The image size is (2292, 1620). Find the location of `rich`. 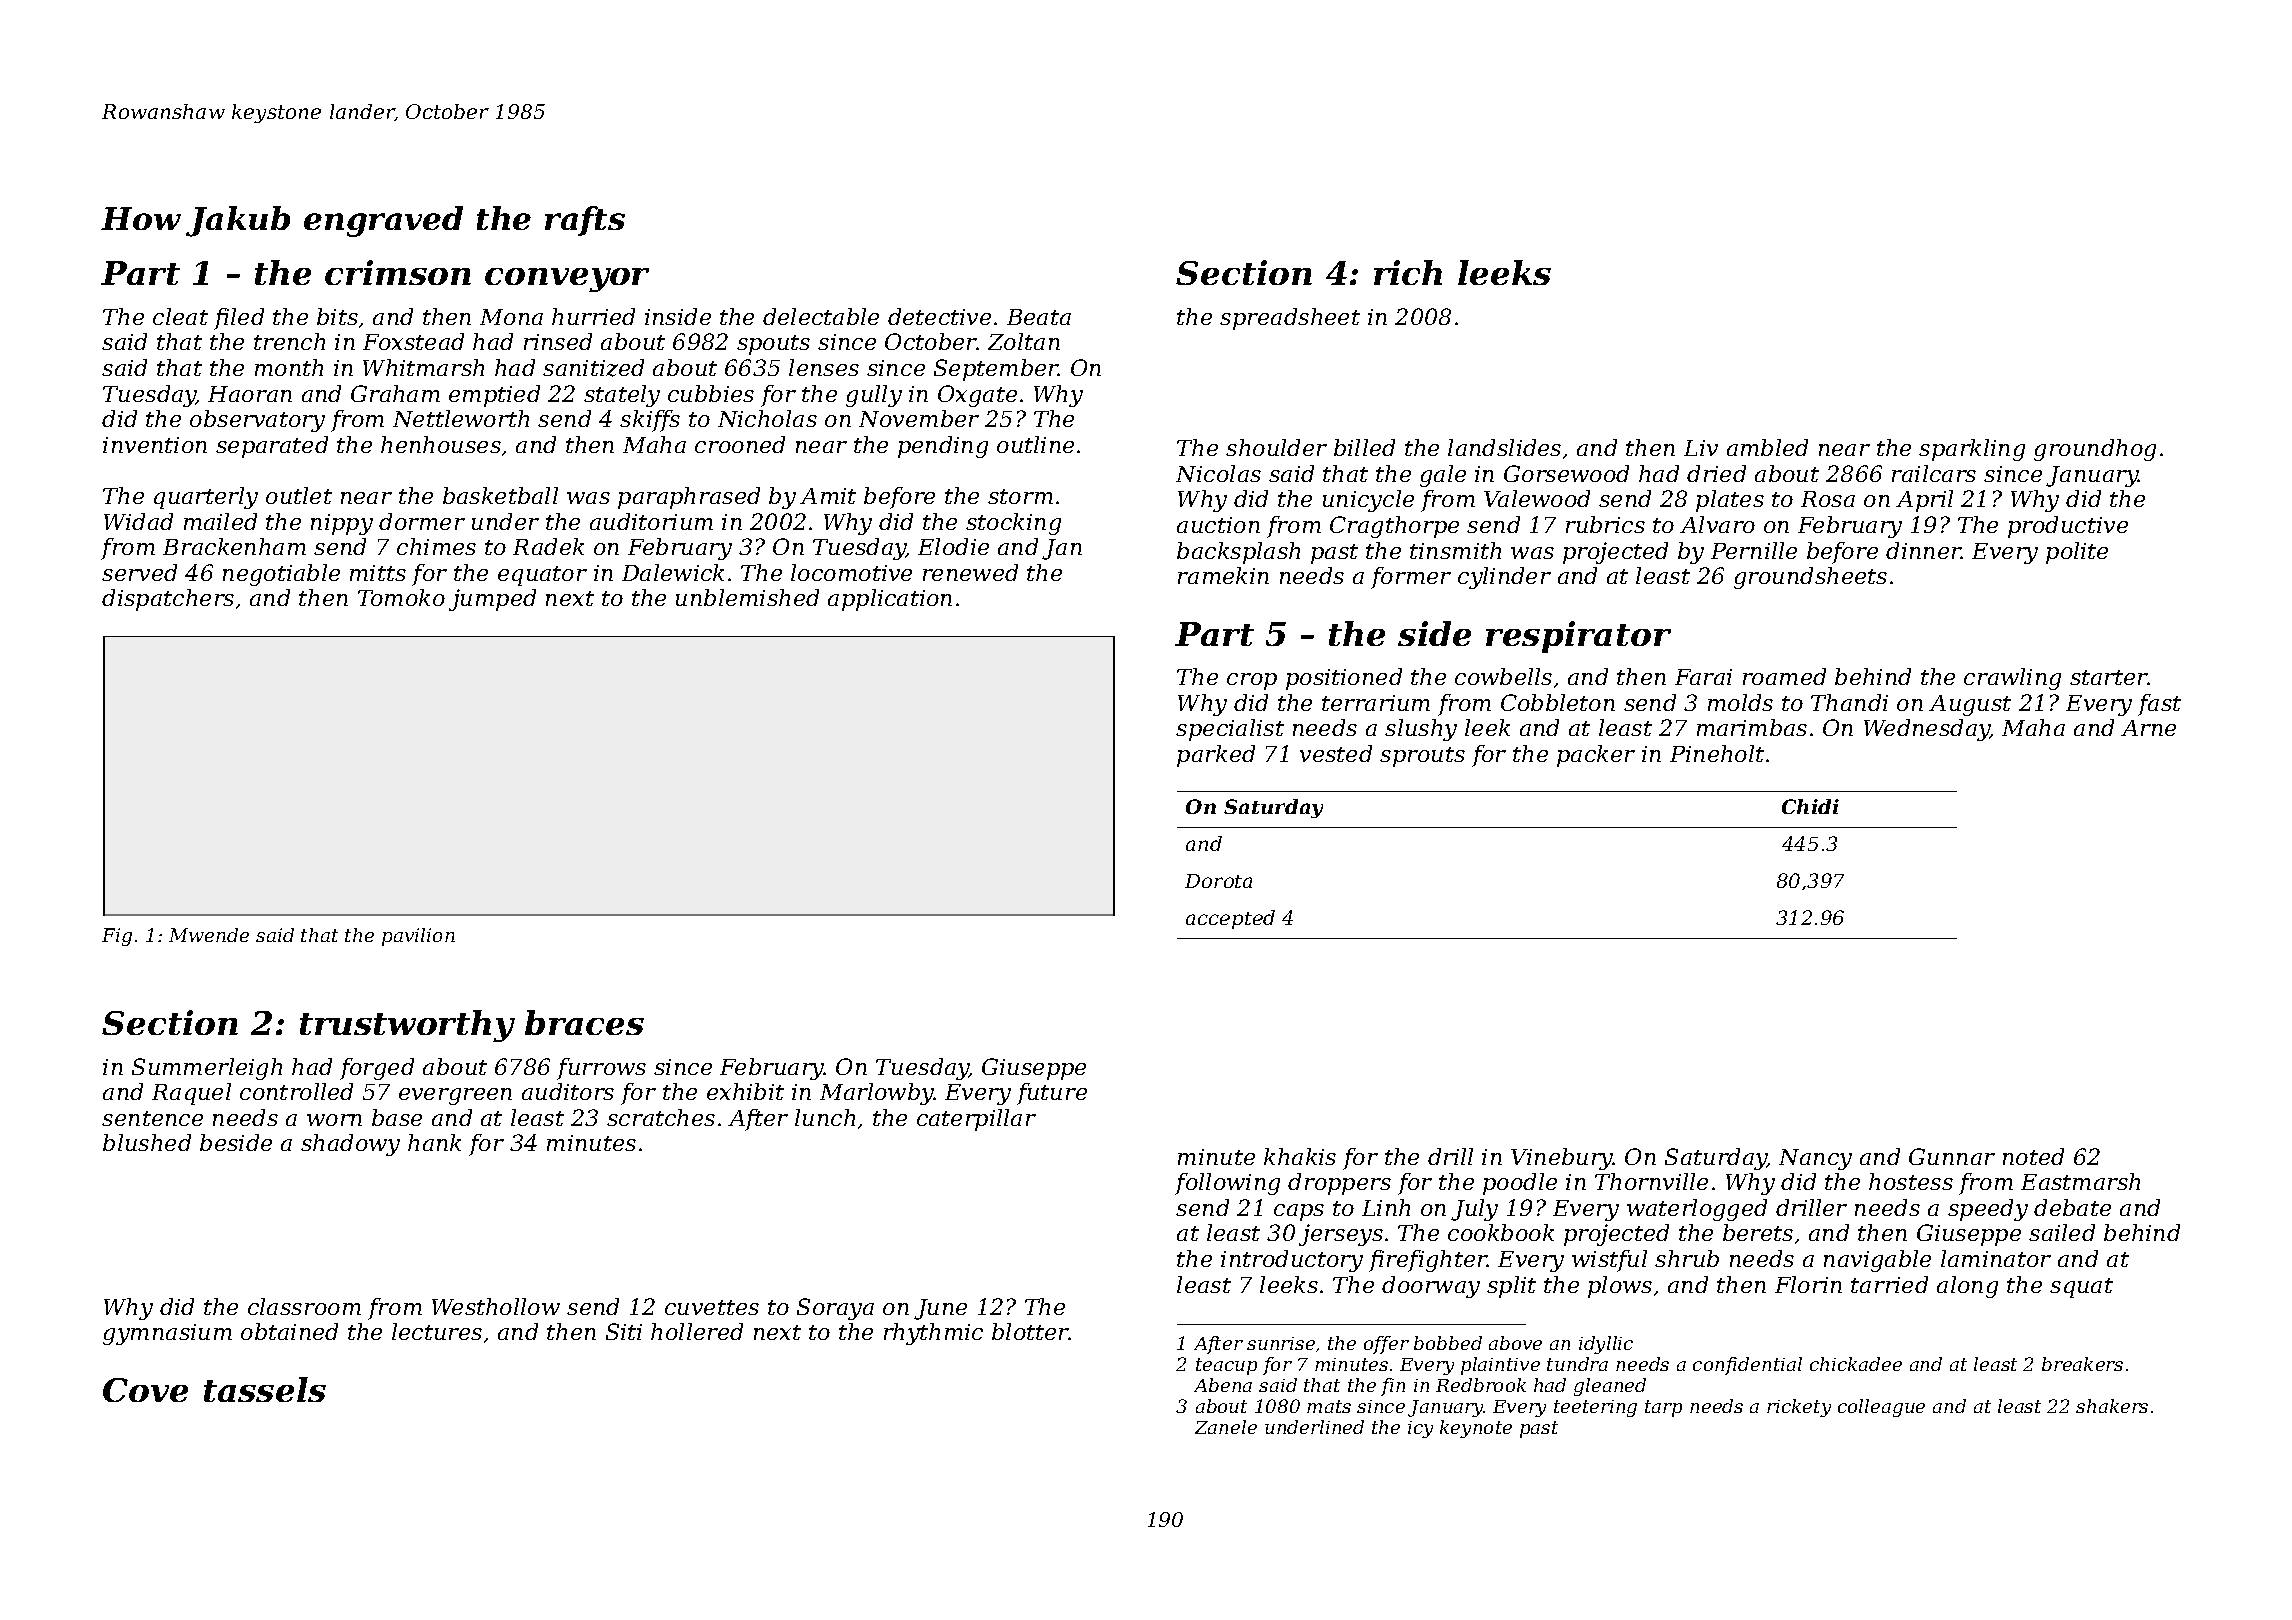

rich is located at coordinates (1408, 272).
